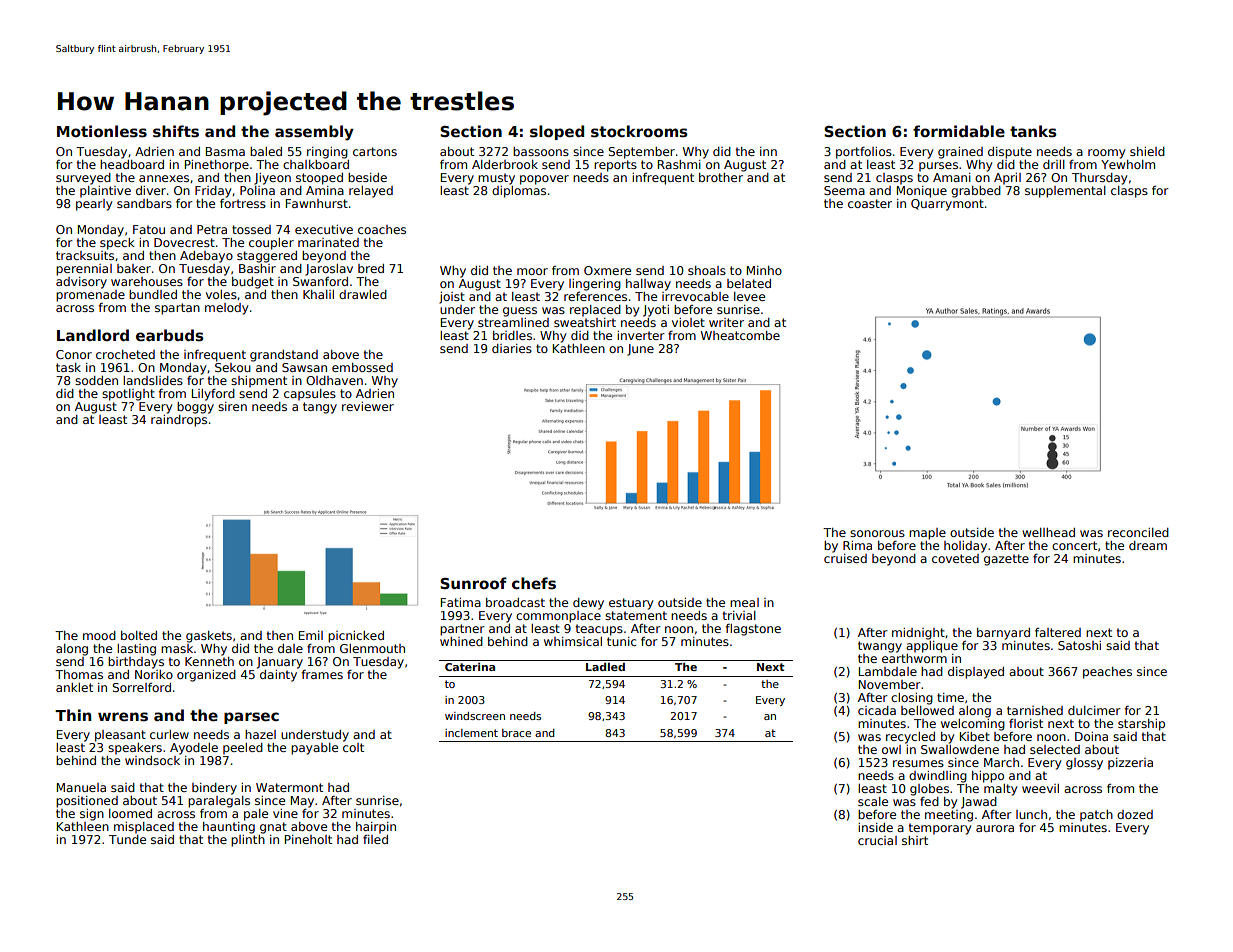 Image resolution: width=1233 pixels, height=952 pixels. I want to click on filed, so click(375, 839).
